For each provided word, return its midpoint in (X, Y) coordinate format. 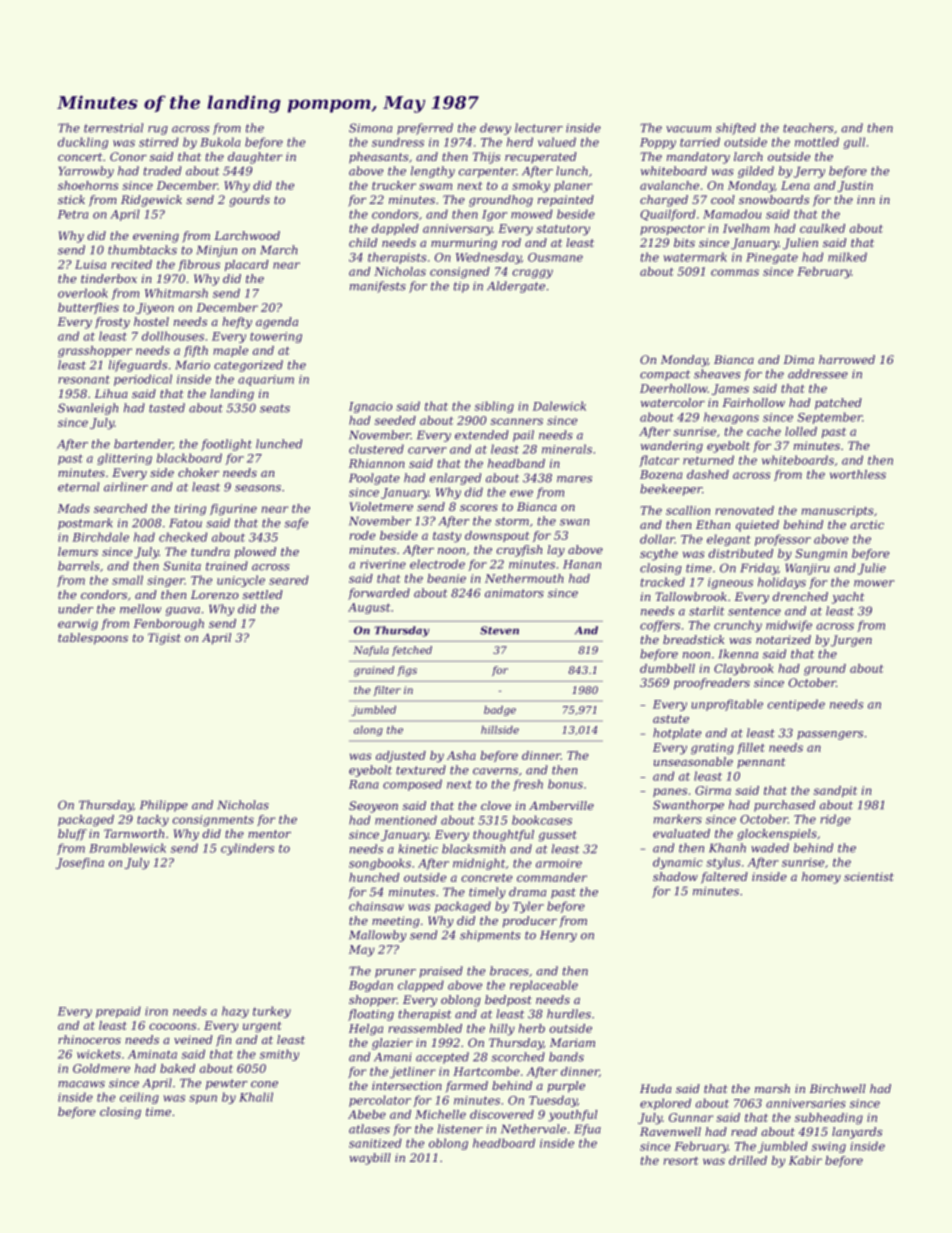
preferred (425, 129)
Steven (499, 630)
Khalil (256, 1097)
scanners (517, 421)
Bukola (220, 142)
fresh (528, 785)
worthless (858, 474)
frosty (112, 323)
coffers (660, 626)
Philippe (164, 806)
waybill (370, 1159)
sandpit (835, 791)
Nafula (371, 651)
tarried (700, 142)
